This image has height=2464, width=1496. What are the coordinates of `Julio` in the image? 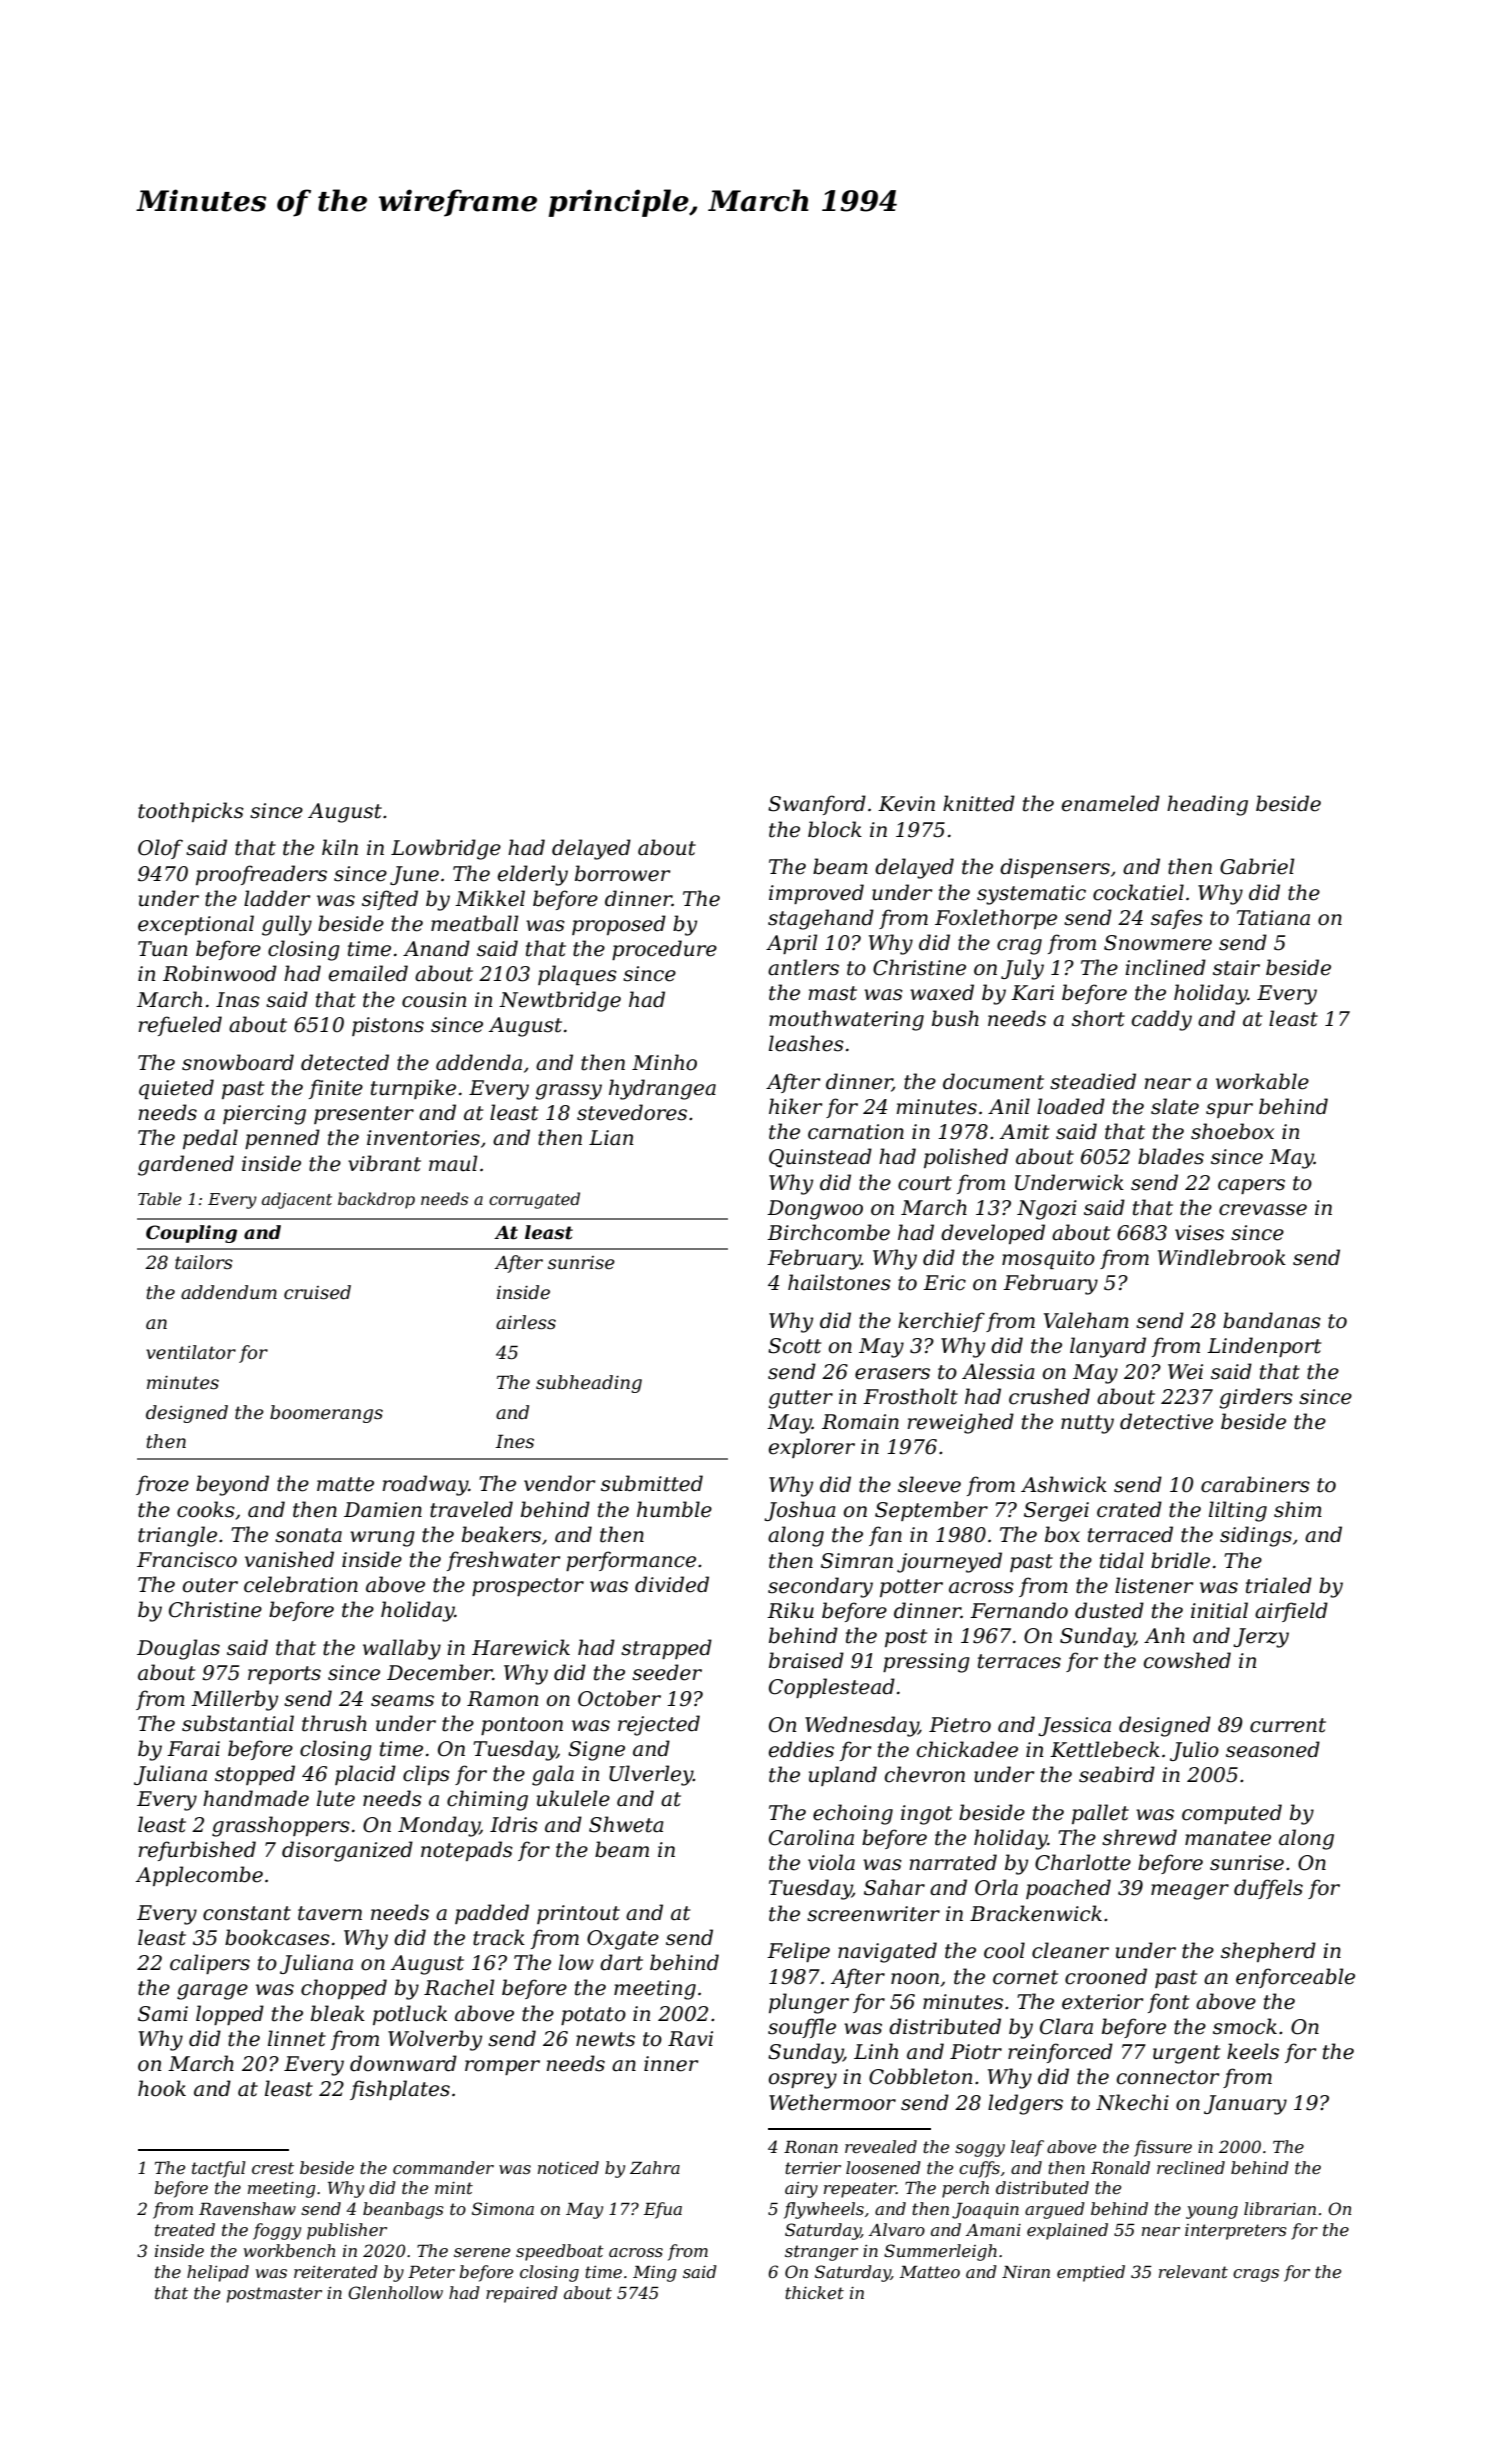 It's located at (1194, 1751).
